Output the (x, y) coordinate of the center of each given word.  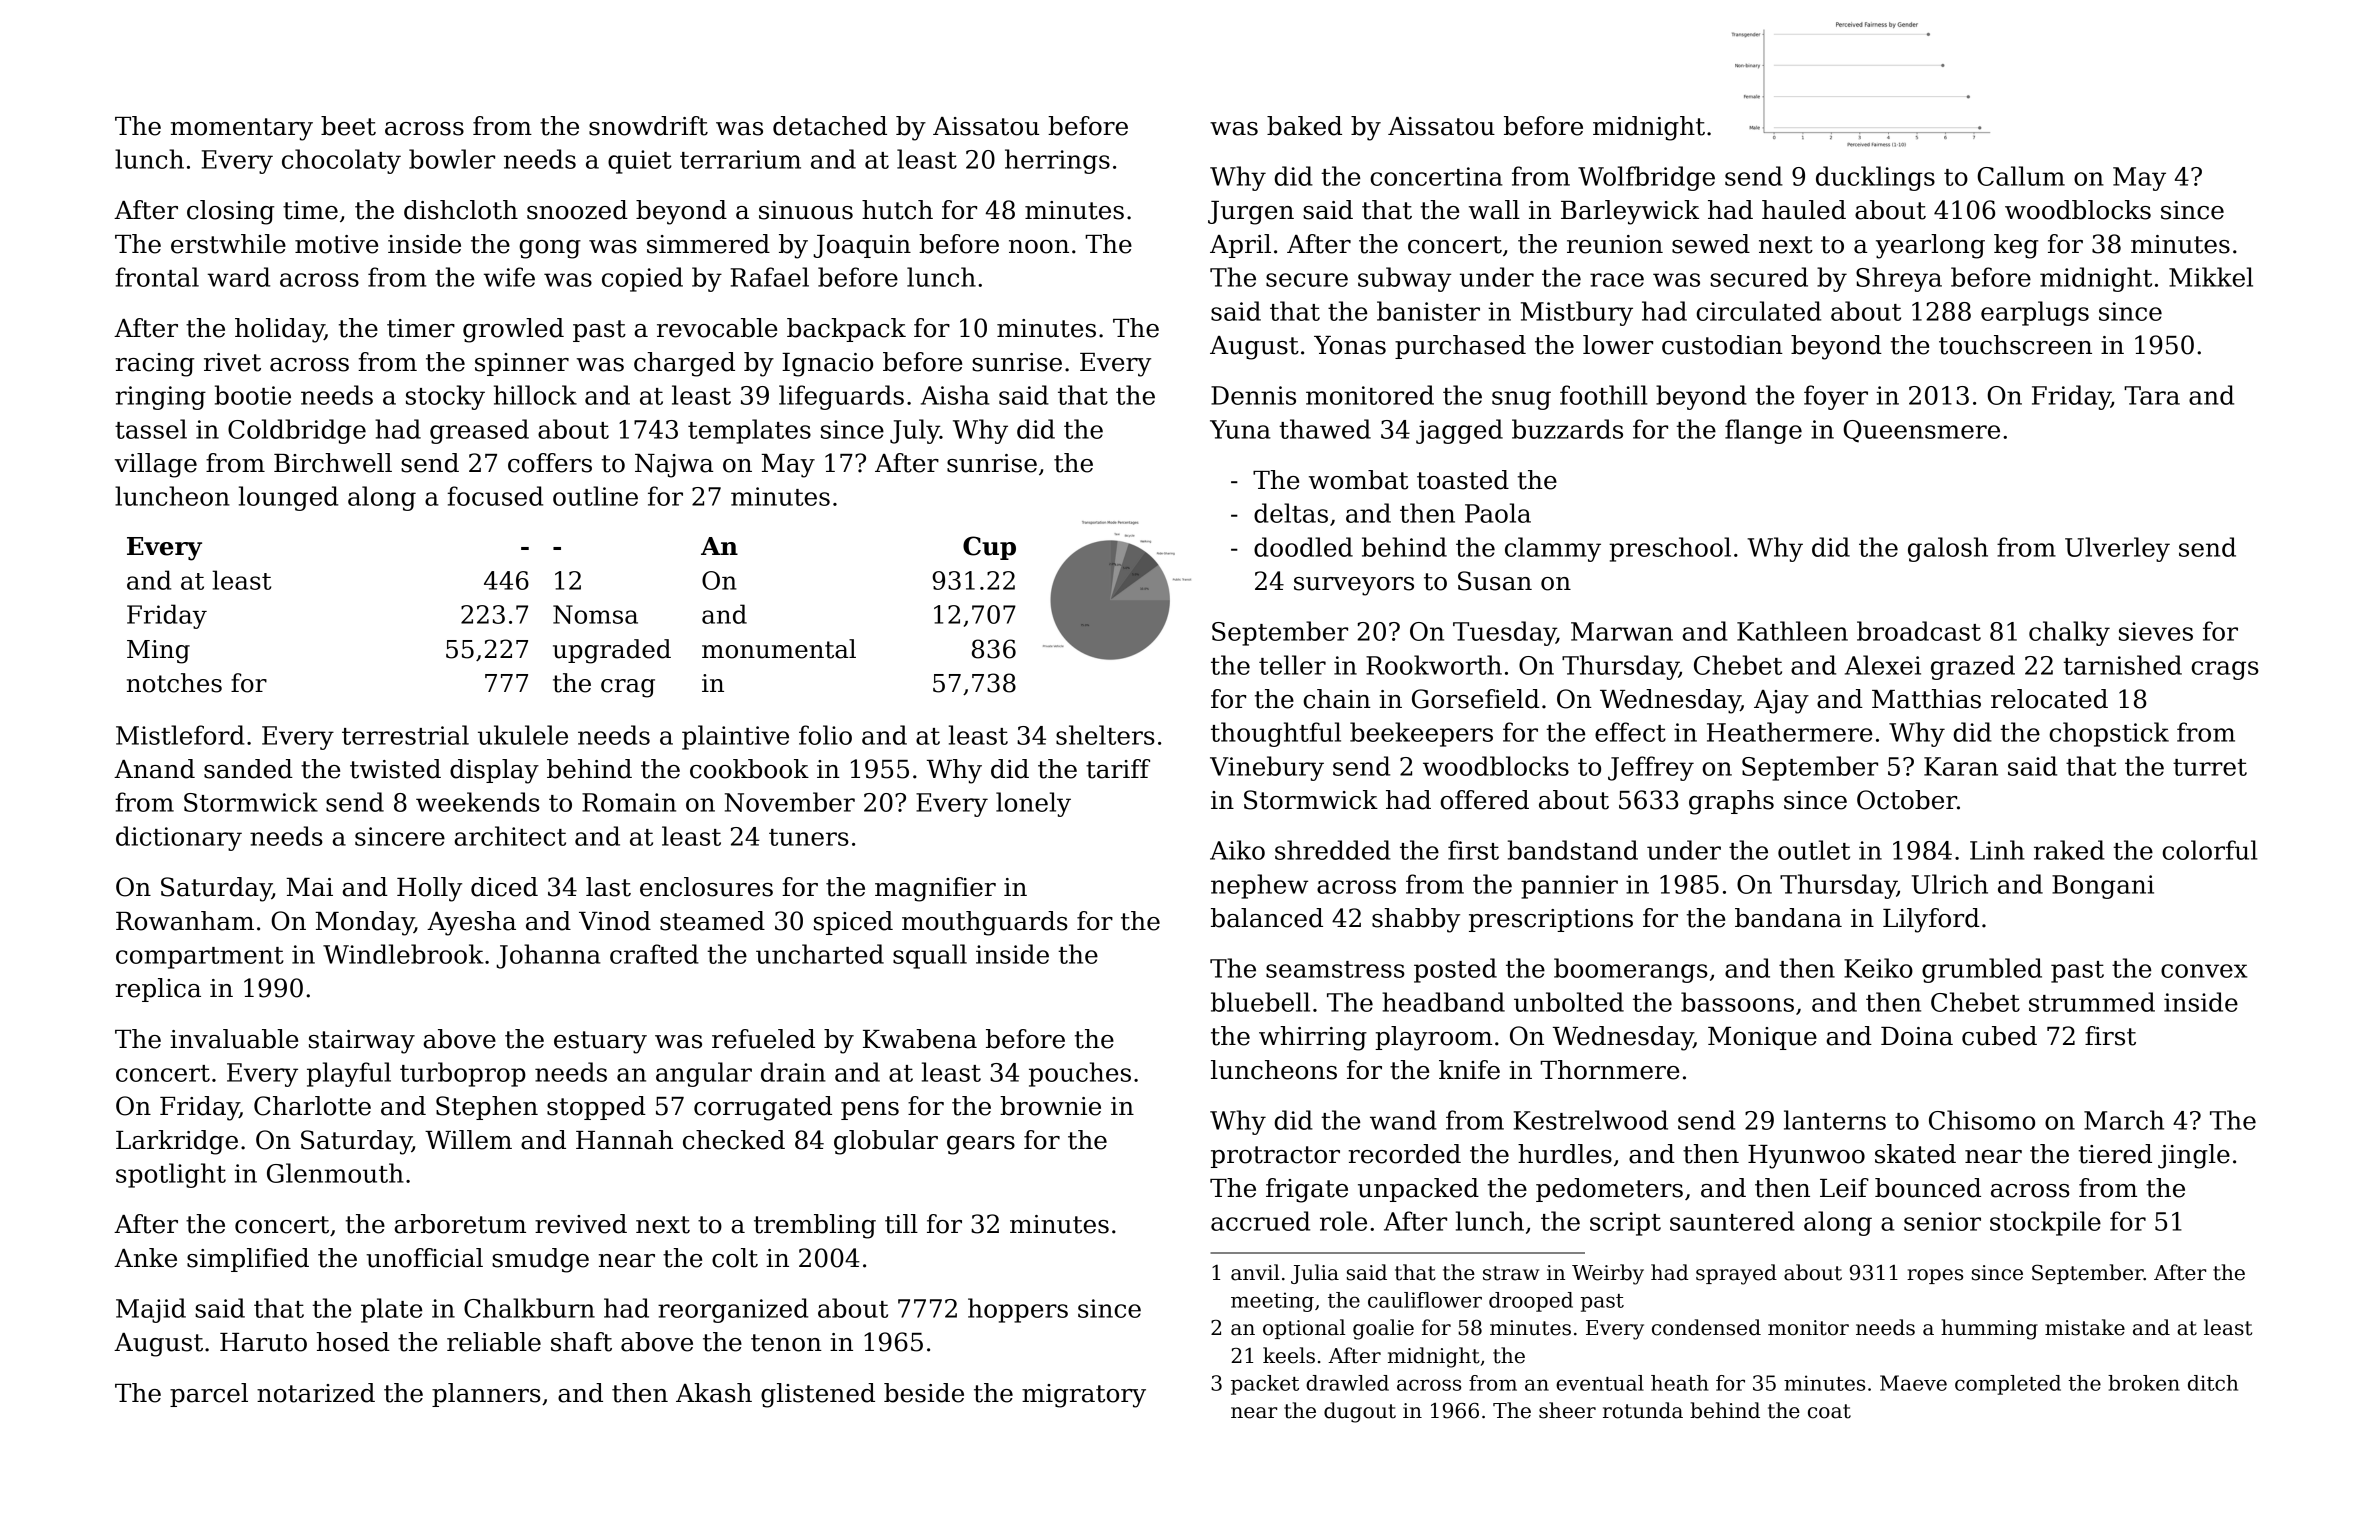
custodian (1722, 345)
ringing (160, 398)
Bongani (2103, 887)
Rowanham (185, 921)
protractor (1275, 1157)
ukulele (523, 735)
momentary (242, 129)
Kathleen (1792, 631)
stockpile (2045, 1223)
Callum (2021, 176)
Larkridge (177, 1142)
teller (1292, 665)
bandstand (1573, 850)
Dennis (1253, 395)
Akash (714, 1393)
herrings (1057, 161)
